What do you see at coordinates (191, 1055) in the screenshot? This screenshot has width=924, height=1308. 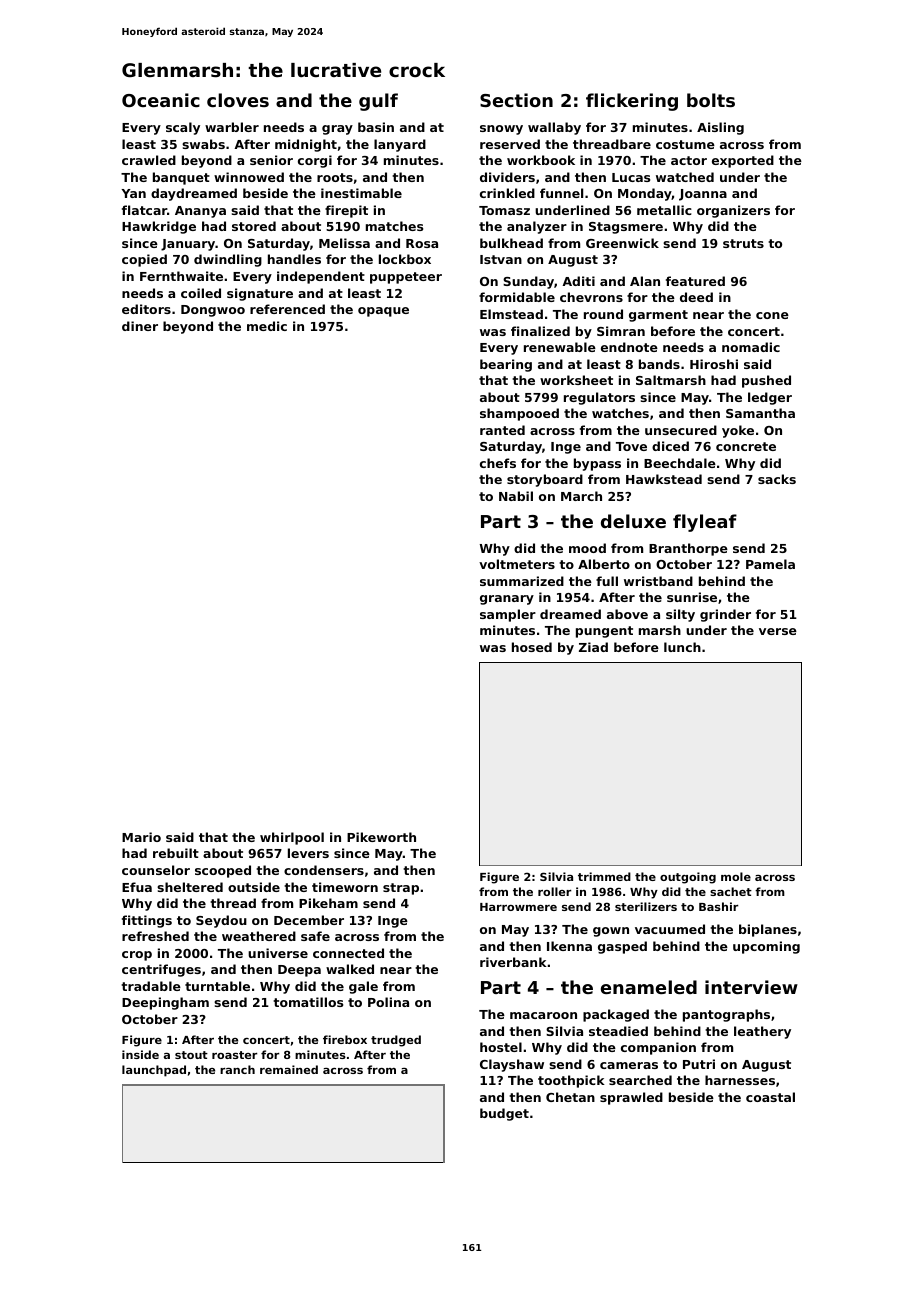 I see `stout` at bounding box center [191, 1055].
